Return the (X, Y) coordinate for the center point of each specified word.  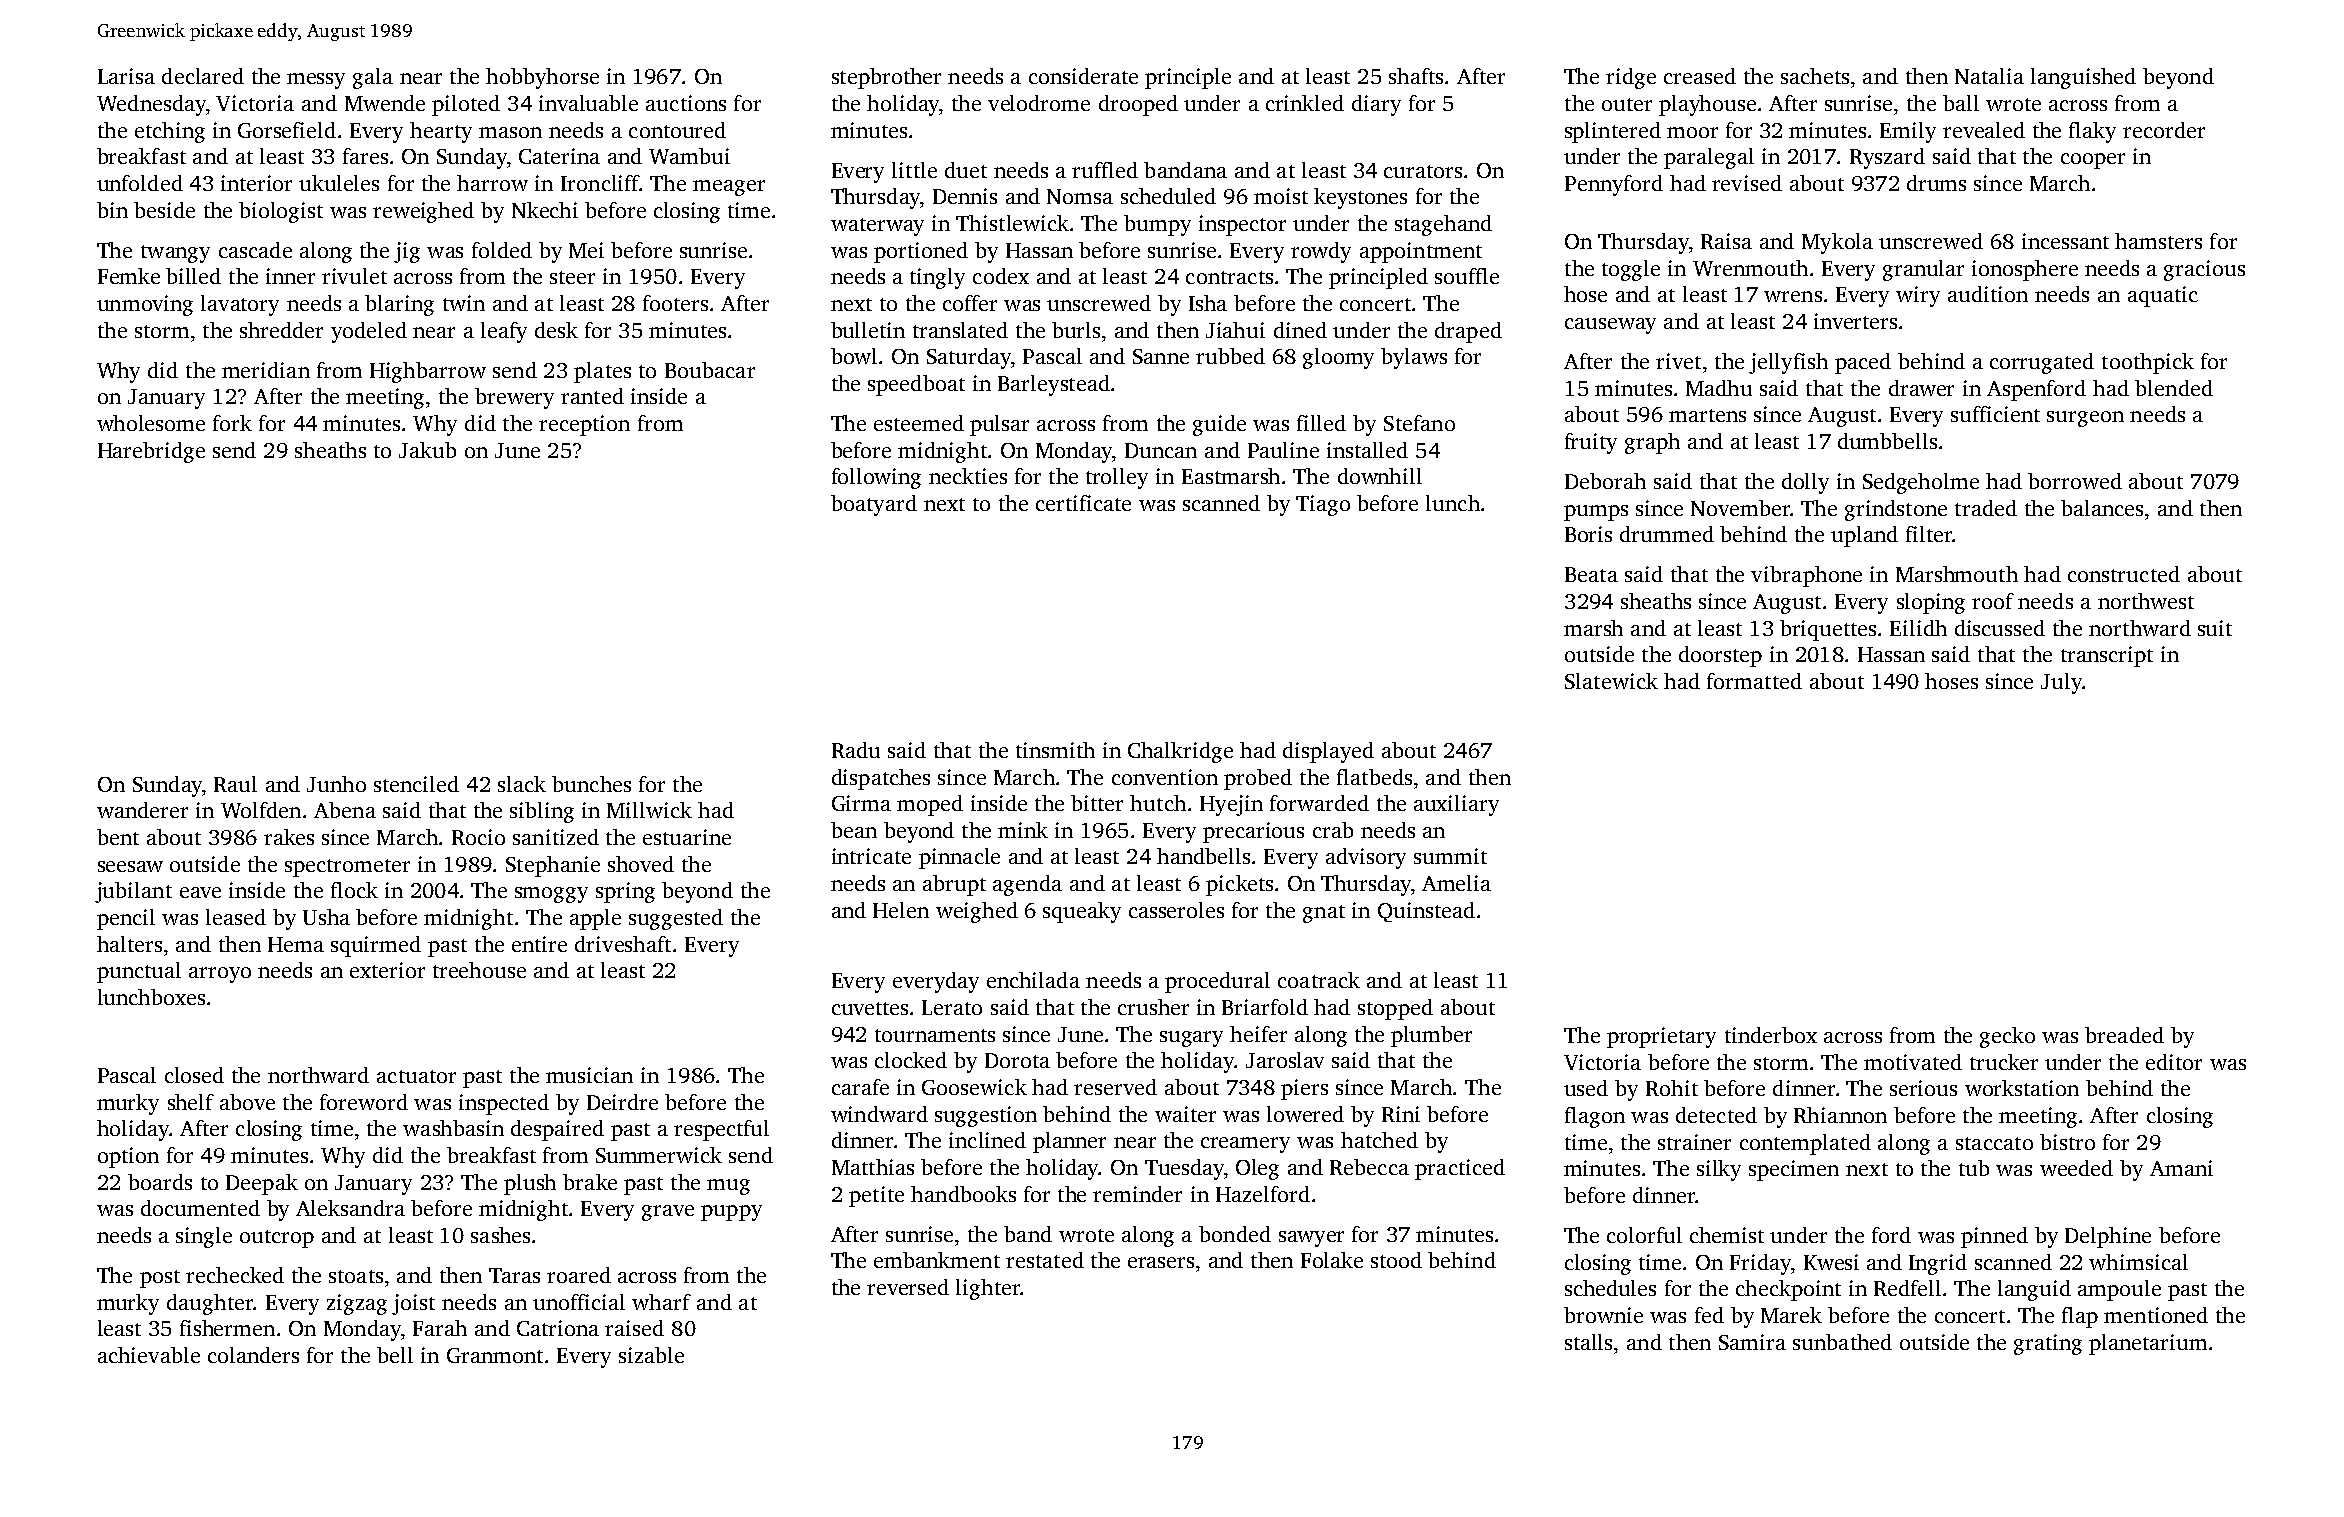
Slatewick (1611, 681)
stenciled (416, 784)
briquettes (1828, 630)
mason (510, 132)
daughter (210, 1304)
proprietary (1661, 1037)
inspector (1242, 225)
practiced (1460, 1169)
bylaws (1414, 358)
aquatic (2163, 296)
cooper (2093, 161)
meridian (266, 370)
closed (194, 1075)
